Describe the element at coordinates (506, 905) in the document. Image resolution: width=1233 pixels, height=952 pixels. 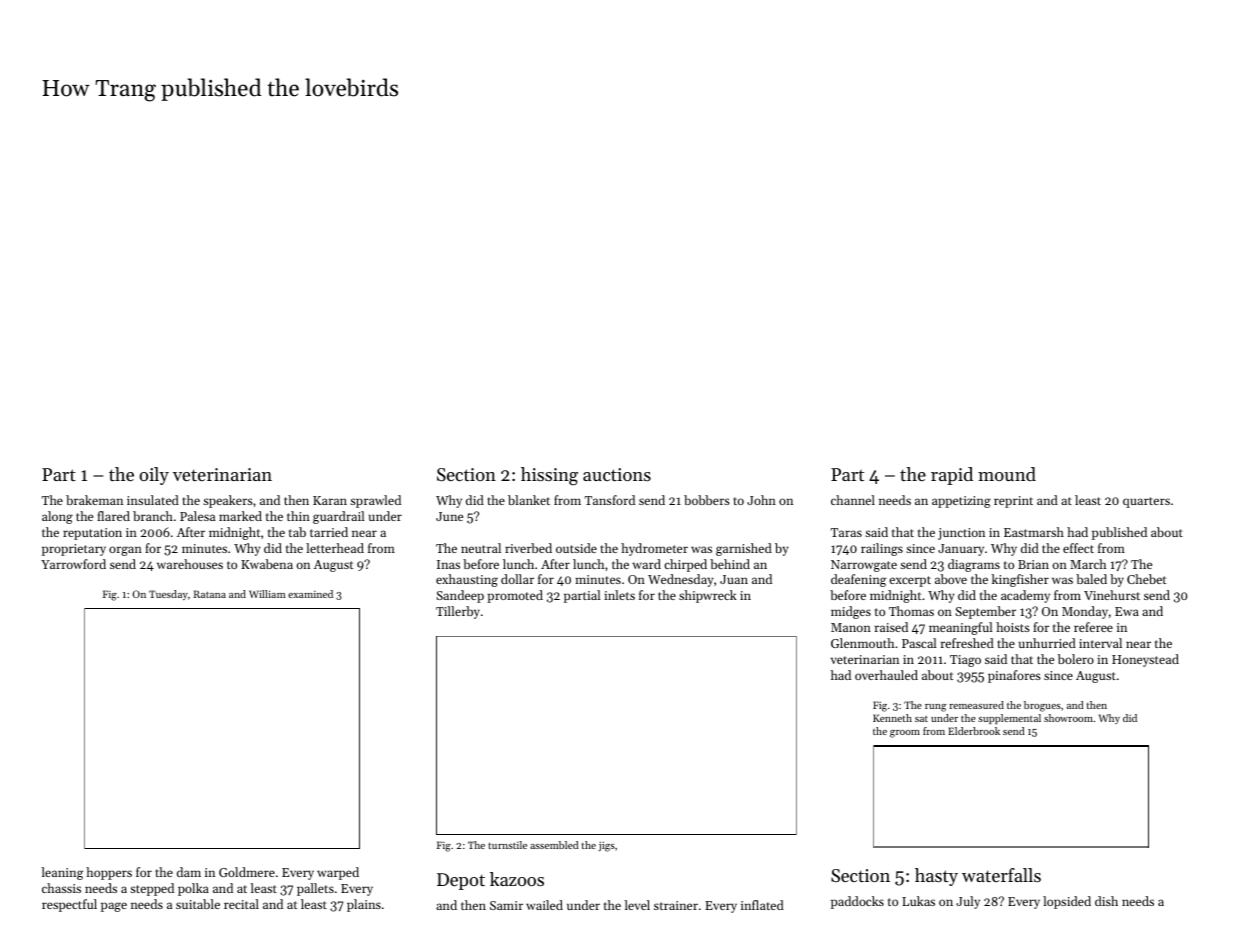
I see `Samir` at that location.
